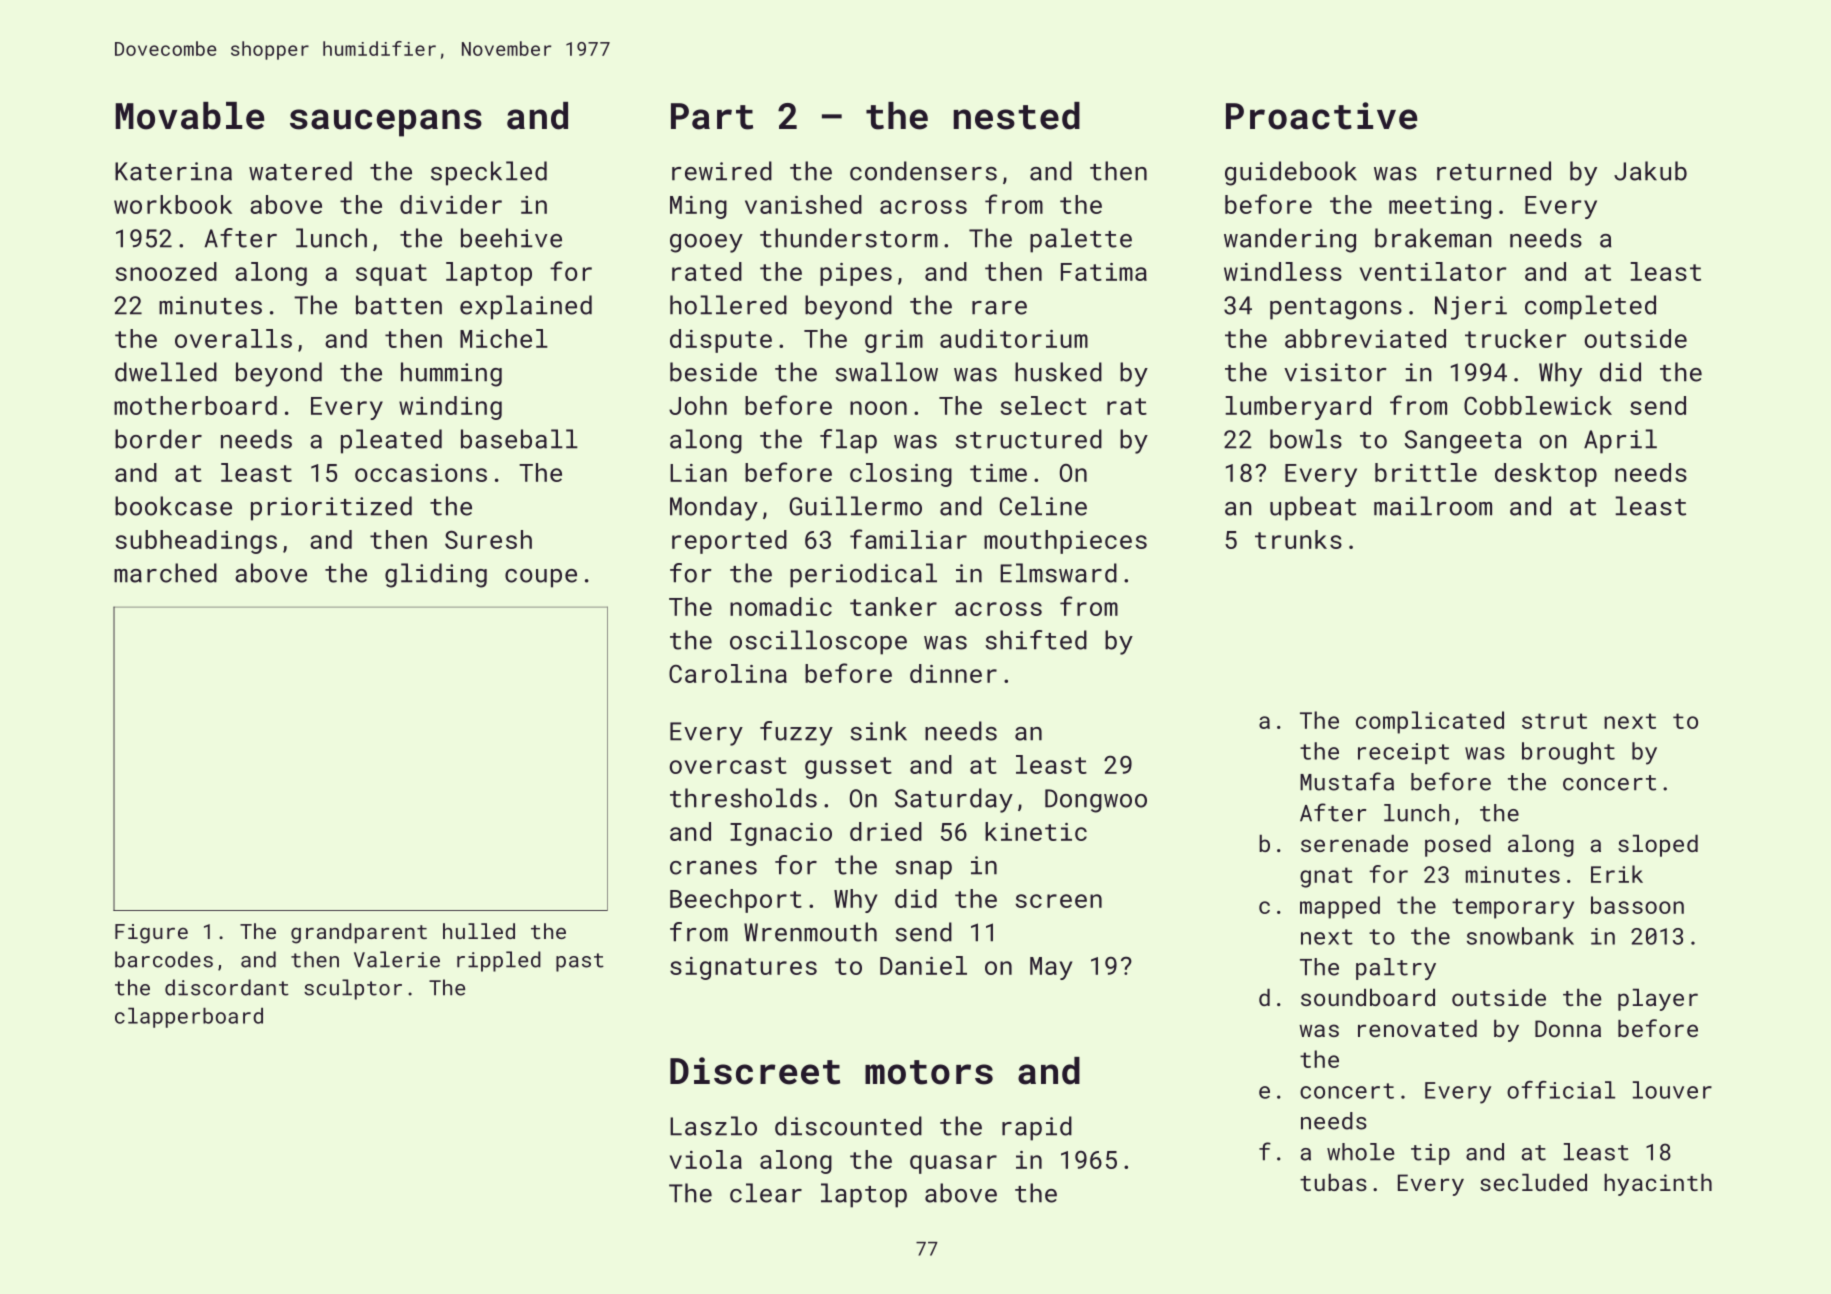 The height and width of the screenshot is (1294, 1831). What do you see at coordinates (173, 171) in the screenshot?
I see `Katerina` at bounding box center [173, 171].
